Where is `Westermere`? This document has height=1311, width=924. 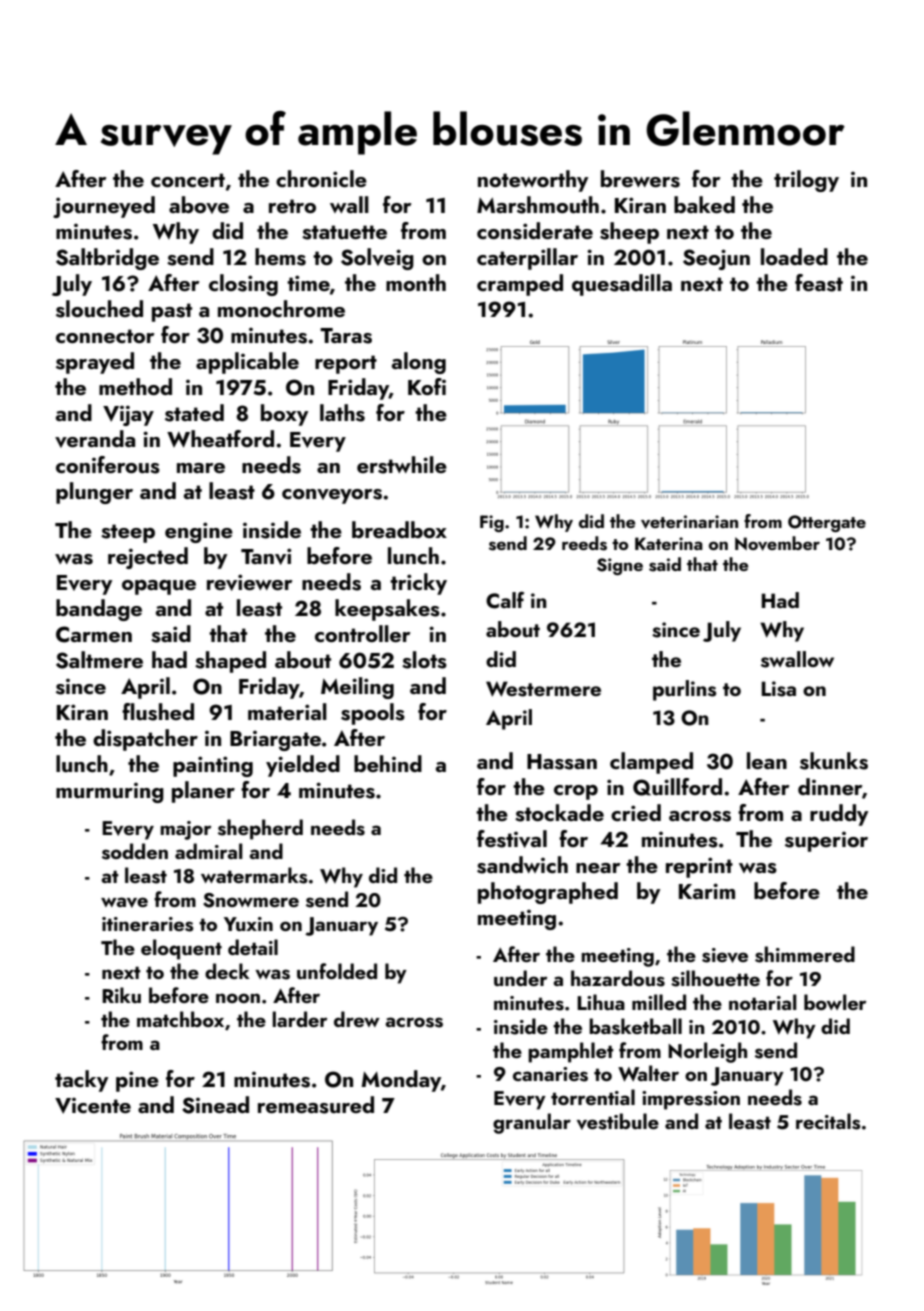
Westermere is located at coordinates (543, 689).
